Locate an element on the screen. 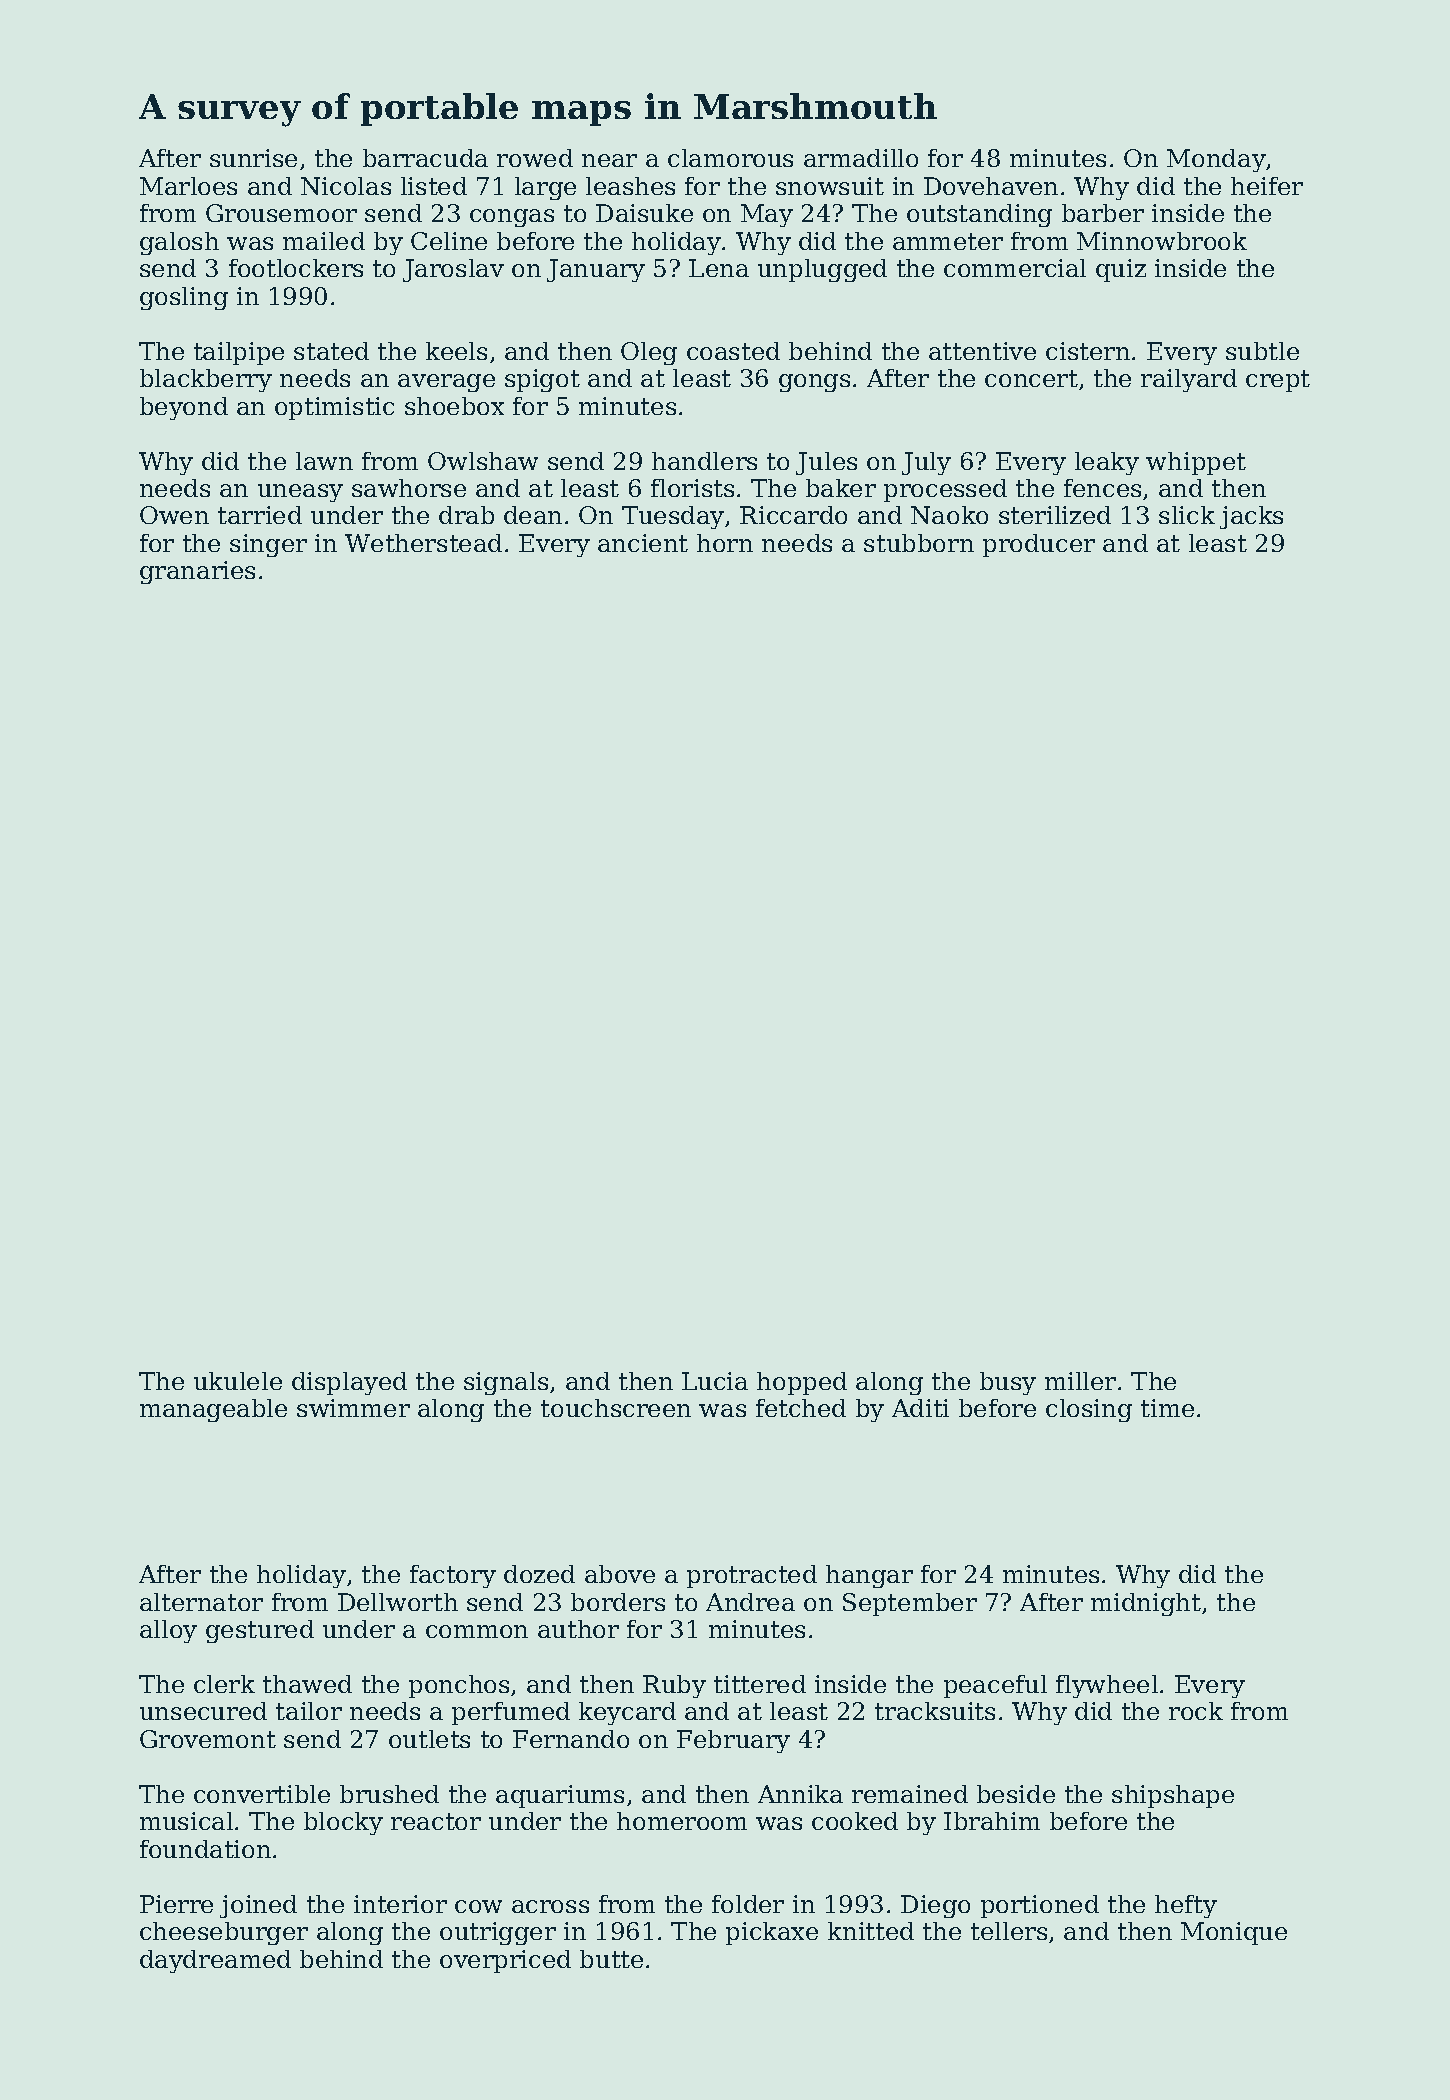 Image resolution: width=1450 pixels, height=2100 pixels. clamorous is located at coordinates (730, 158).
